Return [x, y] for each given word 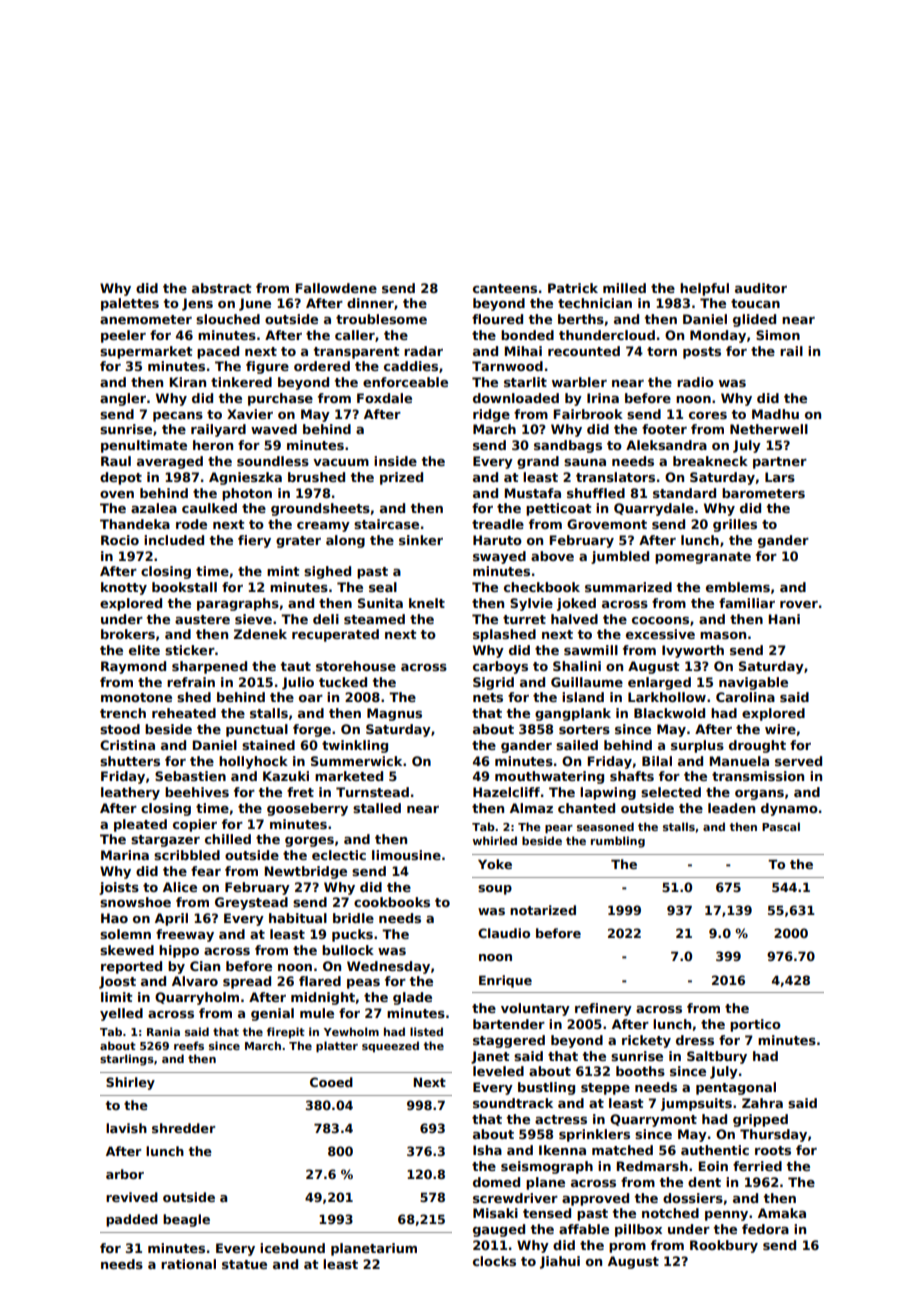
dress [695, 1040]
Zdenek [260, 634]
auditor [761, 288]
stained [268, 745]
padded [132, 1220]
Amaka [782, 1213]
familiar [747, 603]
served [798, 761]
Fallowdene [336, 288]
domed [496, 1182]
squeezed [390, 1046]
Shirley [130, 1083]
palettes [130, 304]
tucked [343, 682]
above [552, 556]
